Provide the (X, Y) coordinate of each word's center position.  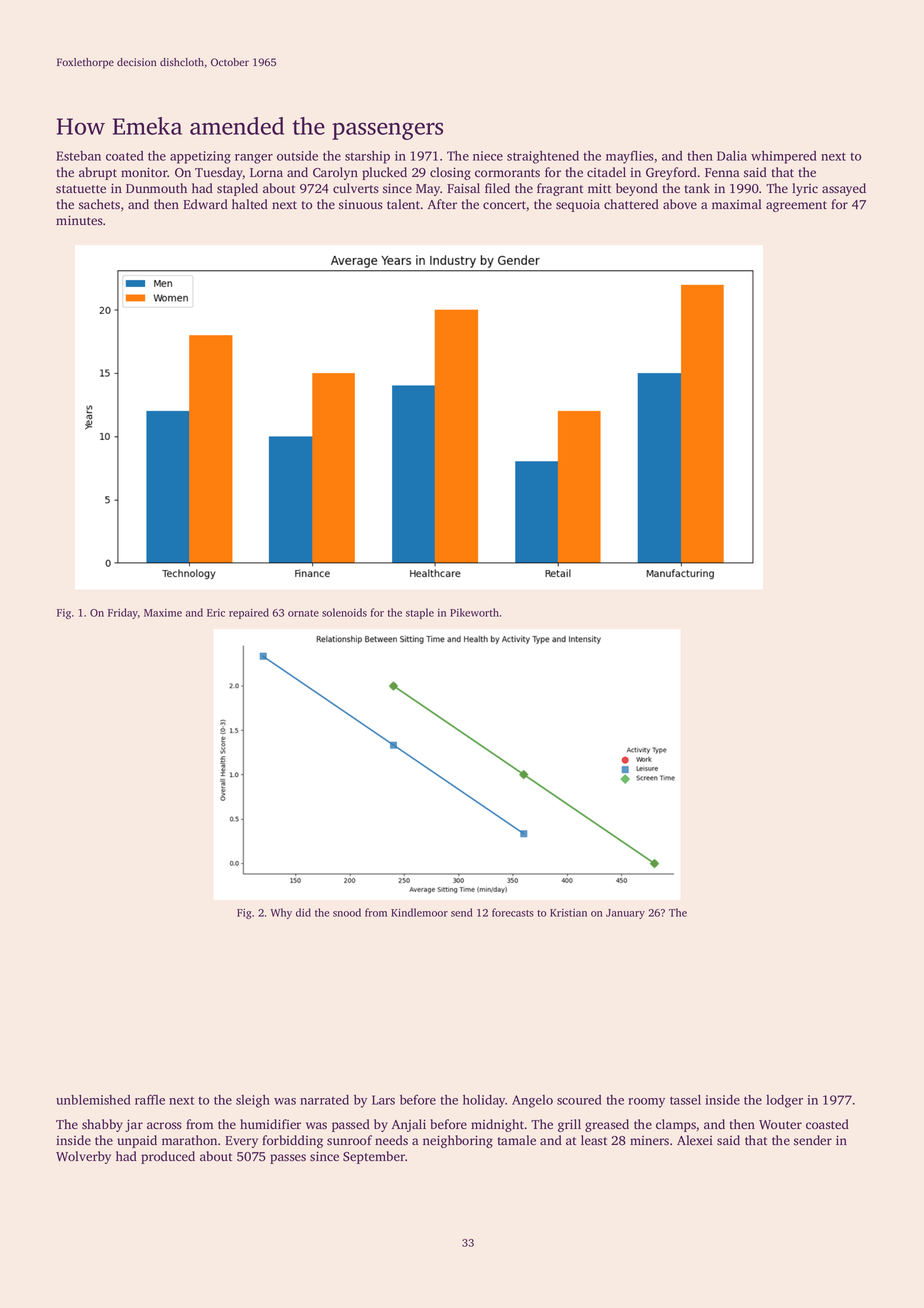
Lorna (266, 172)
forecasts (513, 912)
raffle (150, 1099)
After (442, 204)
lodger (784, 1101)
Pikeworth (474, 612)
